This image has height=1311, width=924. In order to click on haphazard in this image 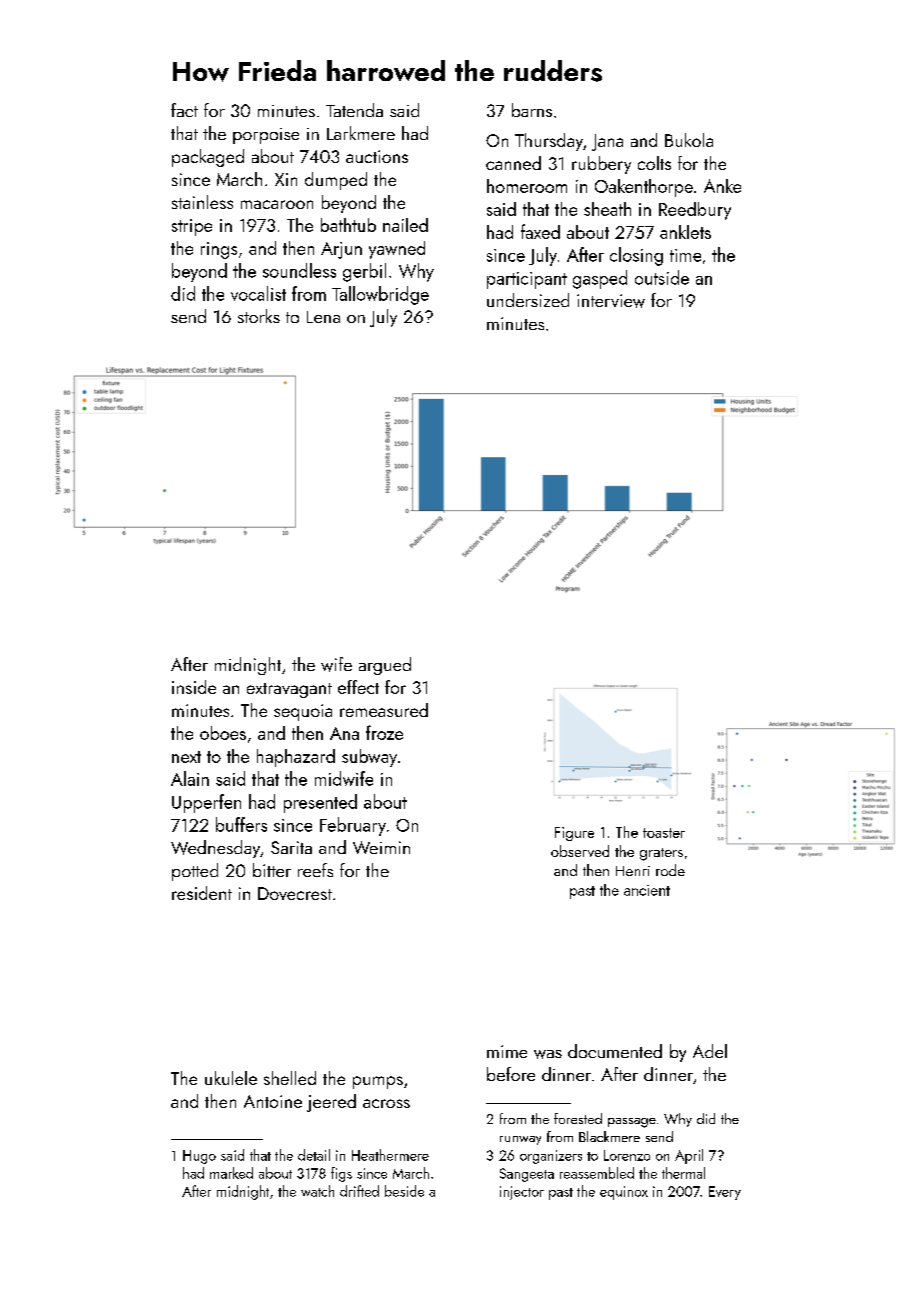, I will do `click(296, 758)`.
